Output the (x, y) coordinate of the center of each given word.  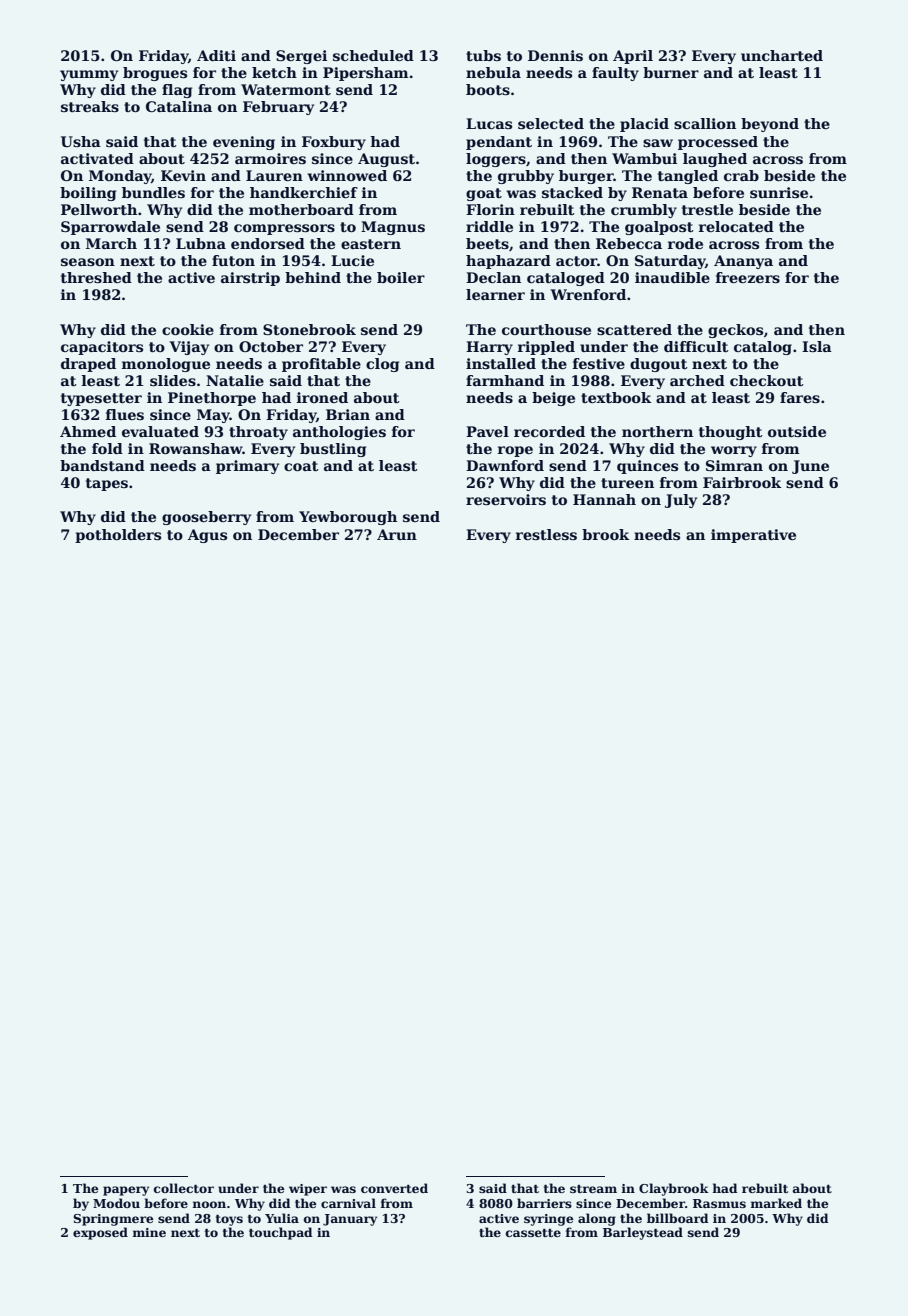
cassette (533, 1233)
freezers (748, 277)
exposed (100, 1233)
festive (599, 363)
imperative (753, 536)
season (88, 262)
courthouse (546, 329)
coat (301, 466)
